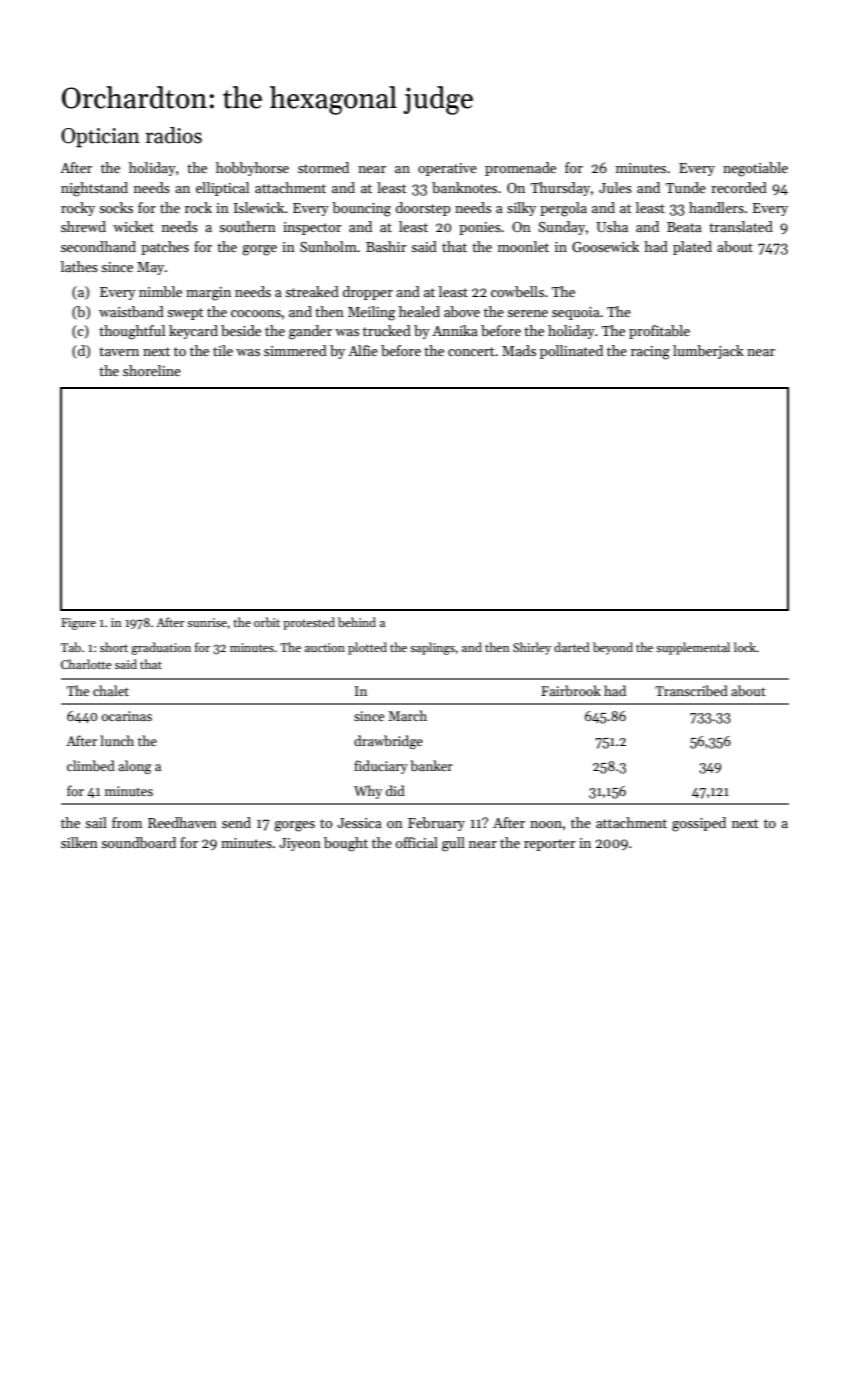 This image has height=1400, width=849. I want to click on moonlet, so click(523, 246).
